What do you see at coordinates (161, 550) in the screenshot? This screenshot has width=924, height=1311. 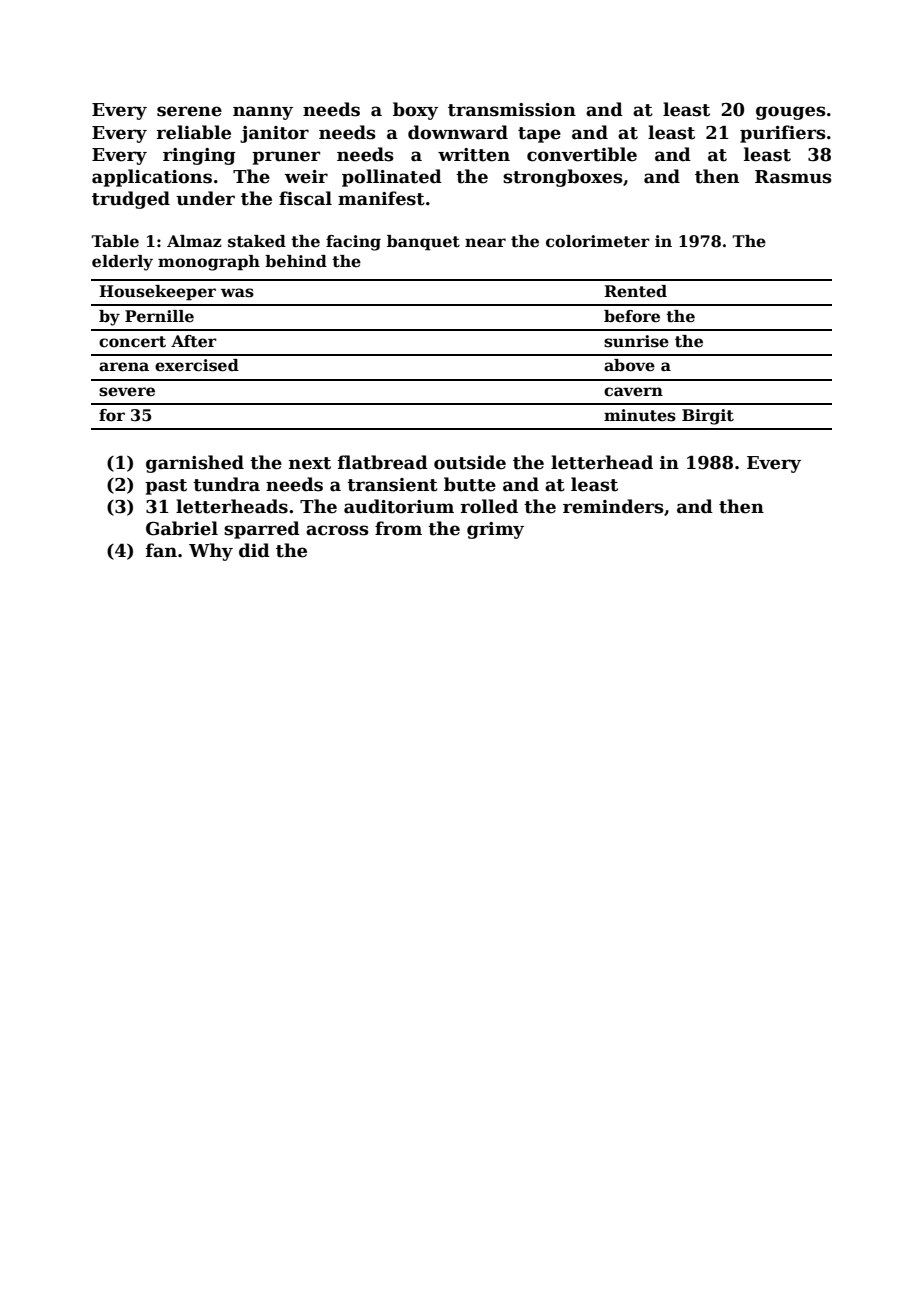 I see `fan` at bounding box center [161, 550].
